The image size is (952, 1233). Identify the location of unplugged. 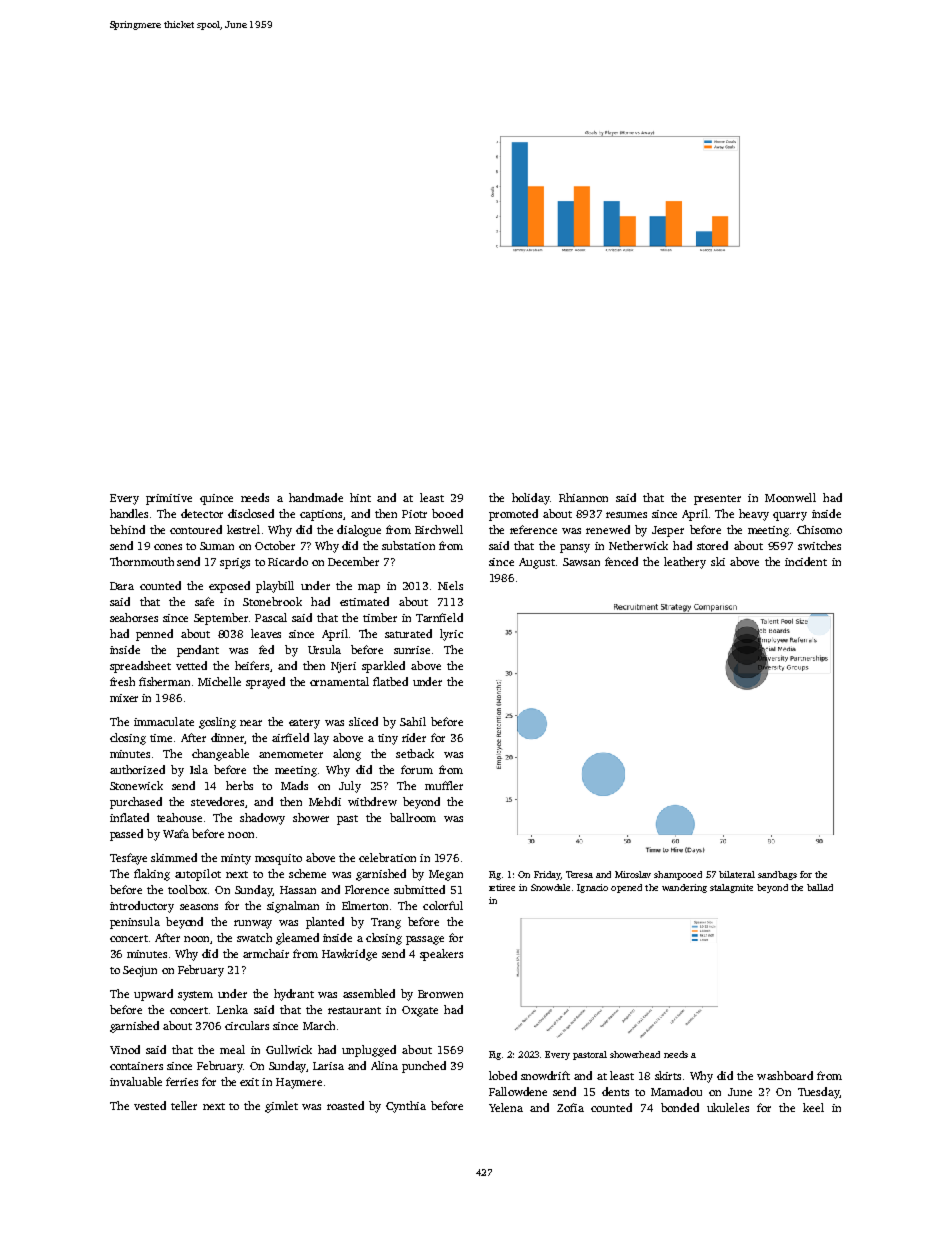
(369, 1051).
